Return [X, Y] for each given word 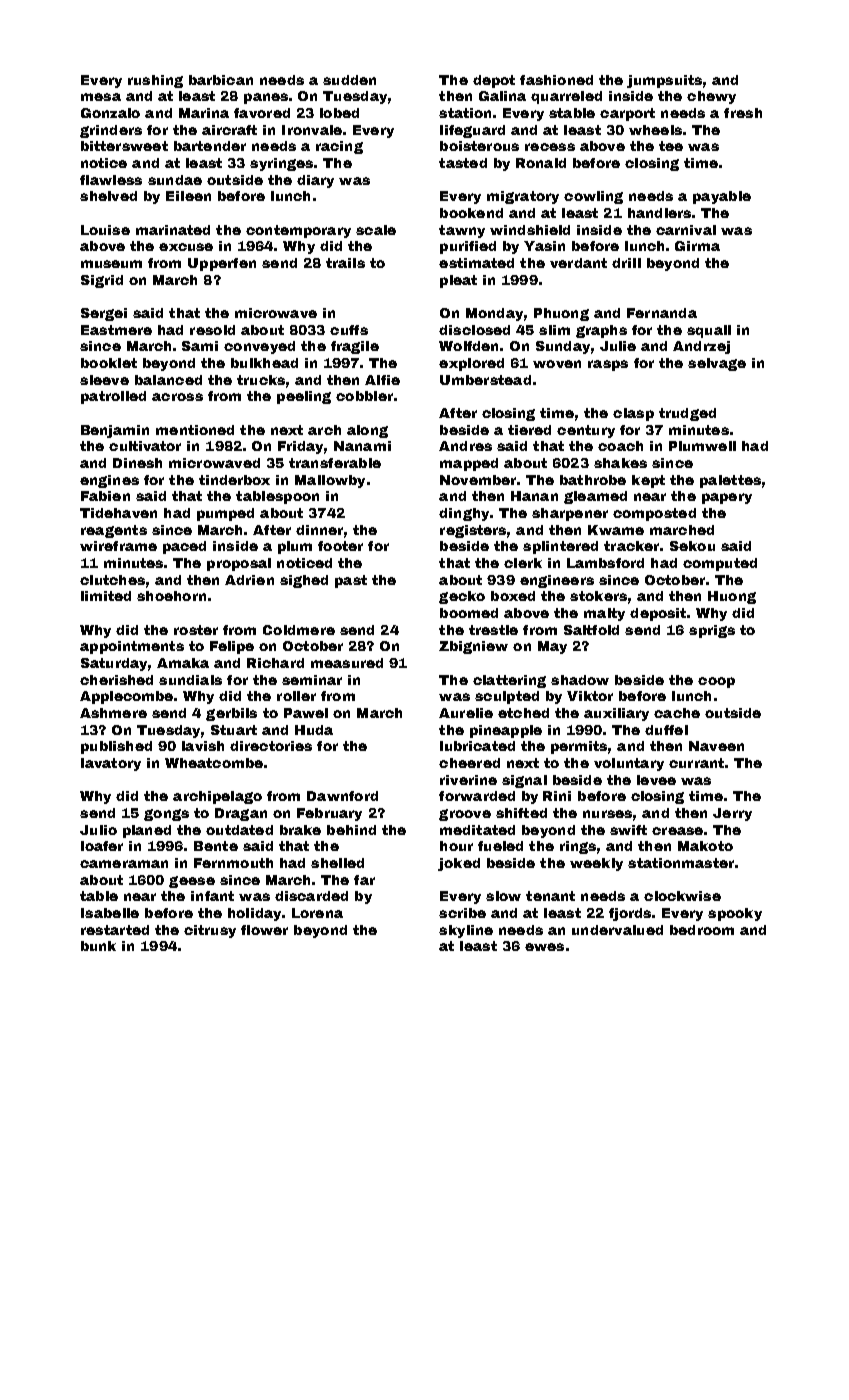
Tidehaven [118, 513]
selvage [717, 364]
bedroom [702, 930]
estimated [476, 263]
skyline [466, 931]
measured [347, 663]
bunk [98, 946]
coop [716, 682]
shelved [108, 196]
